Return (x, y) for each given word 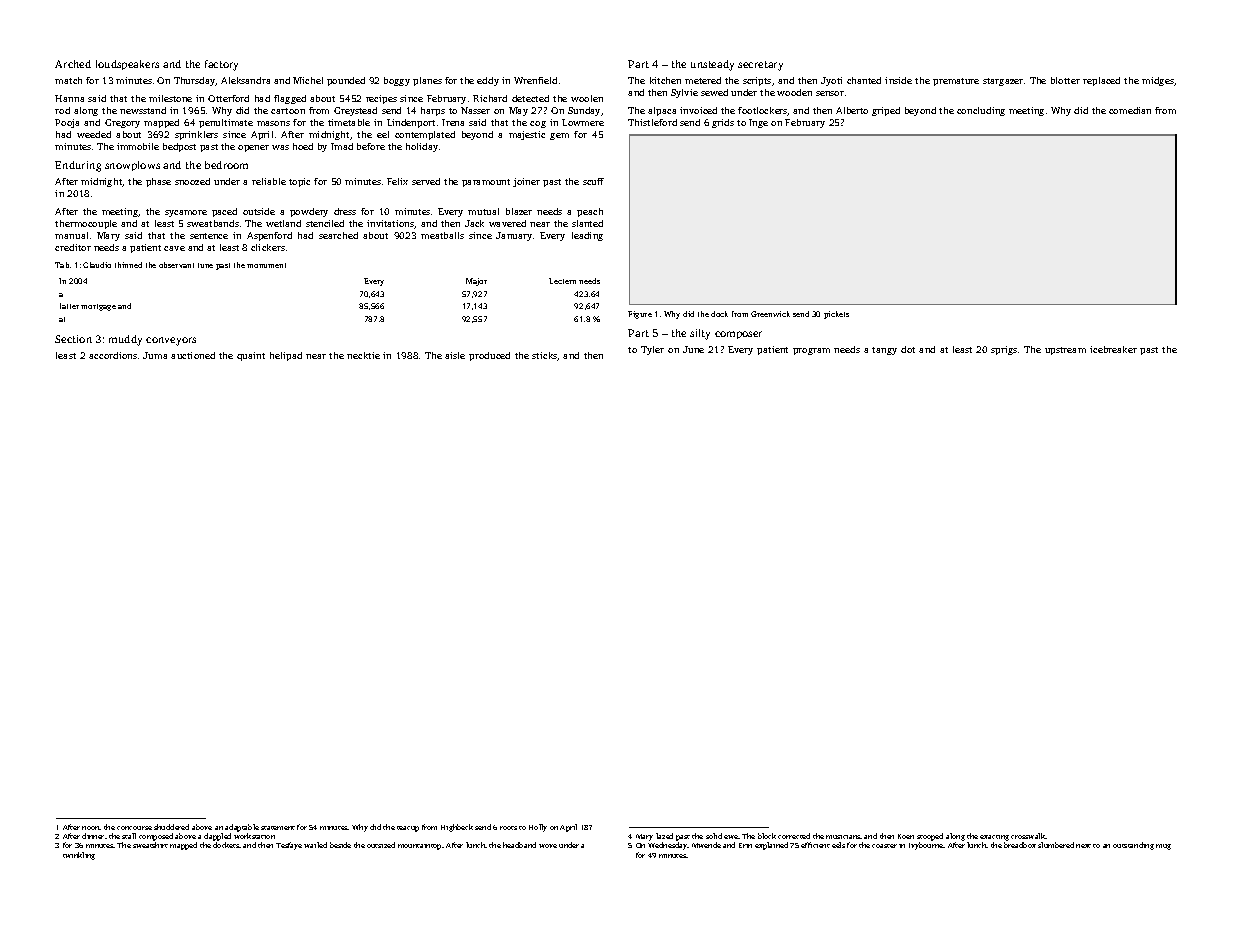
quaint (251, 356)
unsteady (712, 65)
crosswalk (1028, 836)
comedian (1130, 110)
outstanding (1133, 846)
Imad (342, 146)
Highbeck (457, 828)
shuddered (171, 827)
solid (714, 836)
